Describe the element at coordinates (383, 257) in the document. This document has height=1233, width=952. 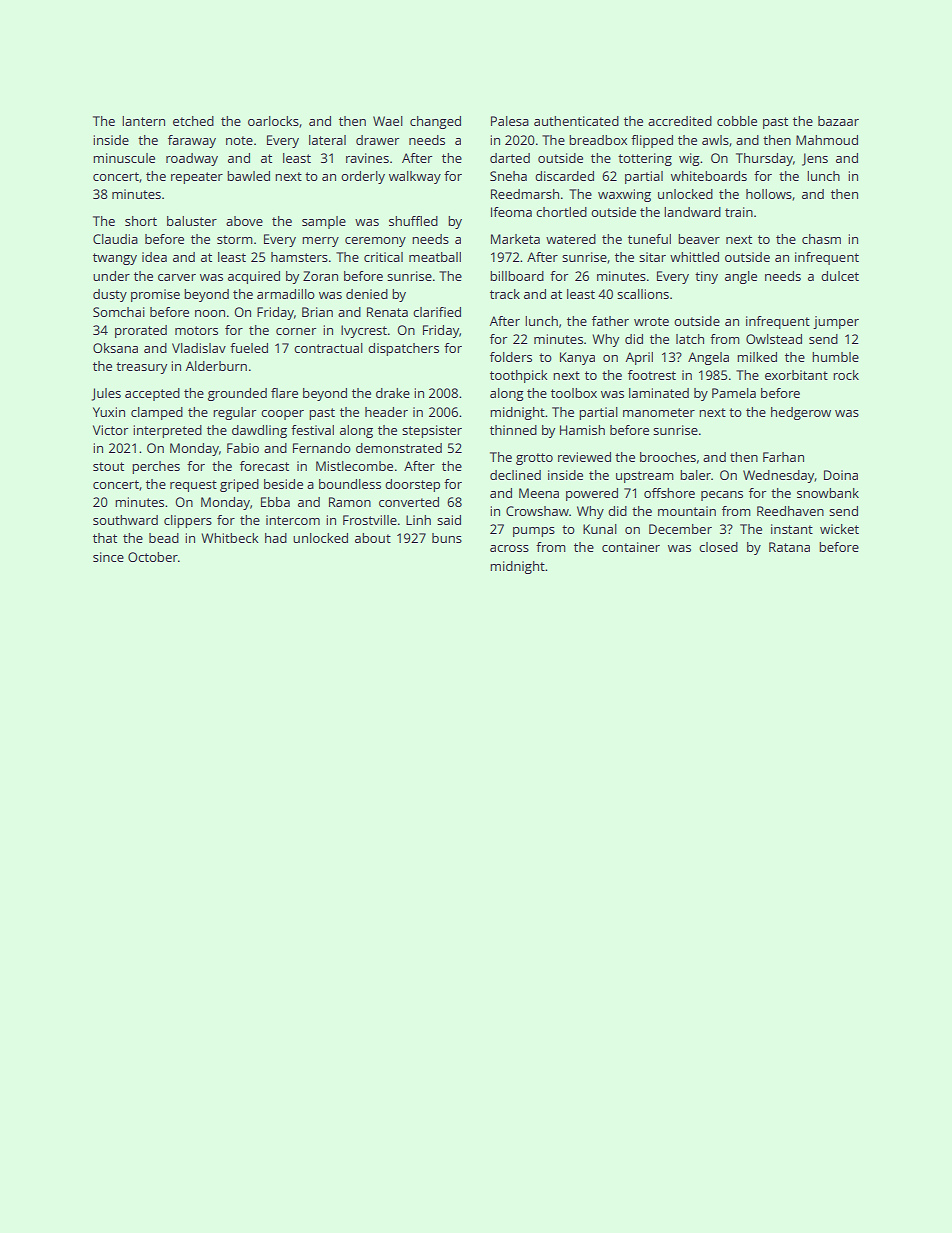
I see `critical` at that location.
